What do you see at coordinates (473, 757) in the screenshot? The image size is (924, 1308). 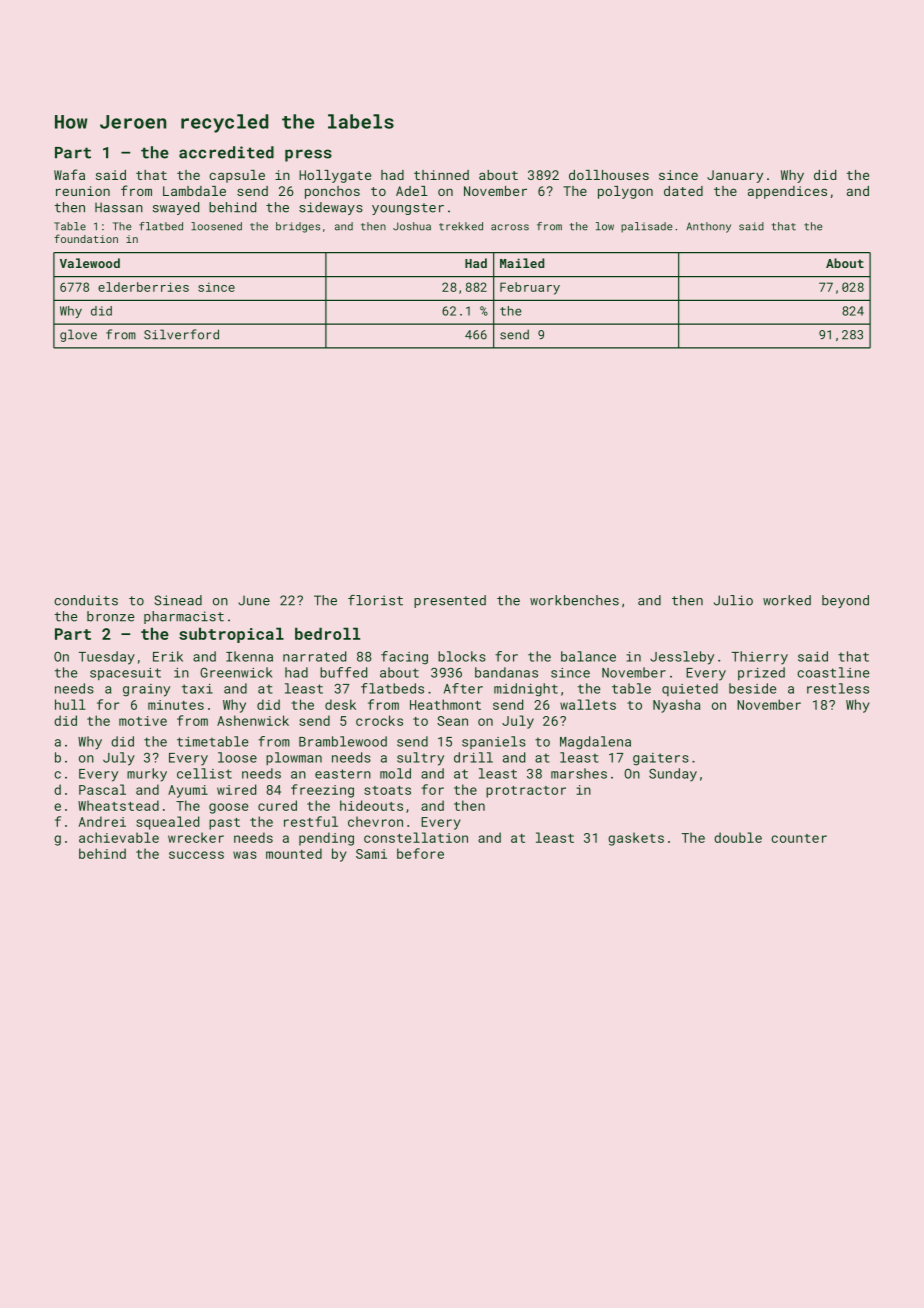 I see `drill` at bounding box center [473, 757].
